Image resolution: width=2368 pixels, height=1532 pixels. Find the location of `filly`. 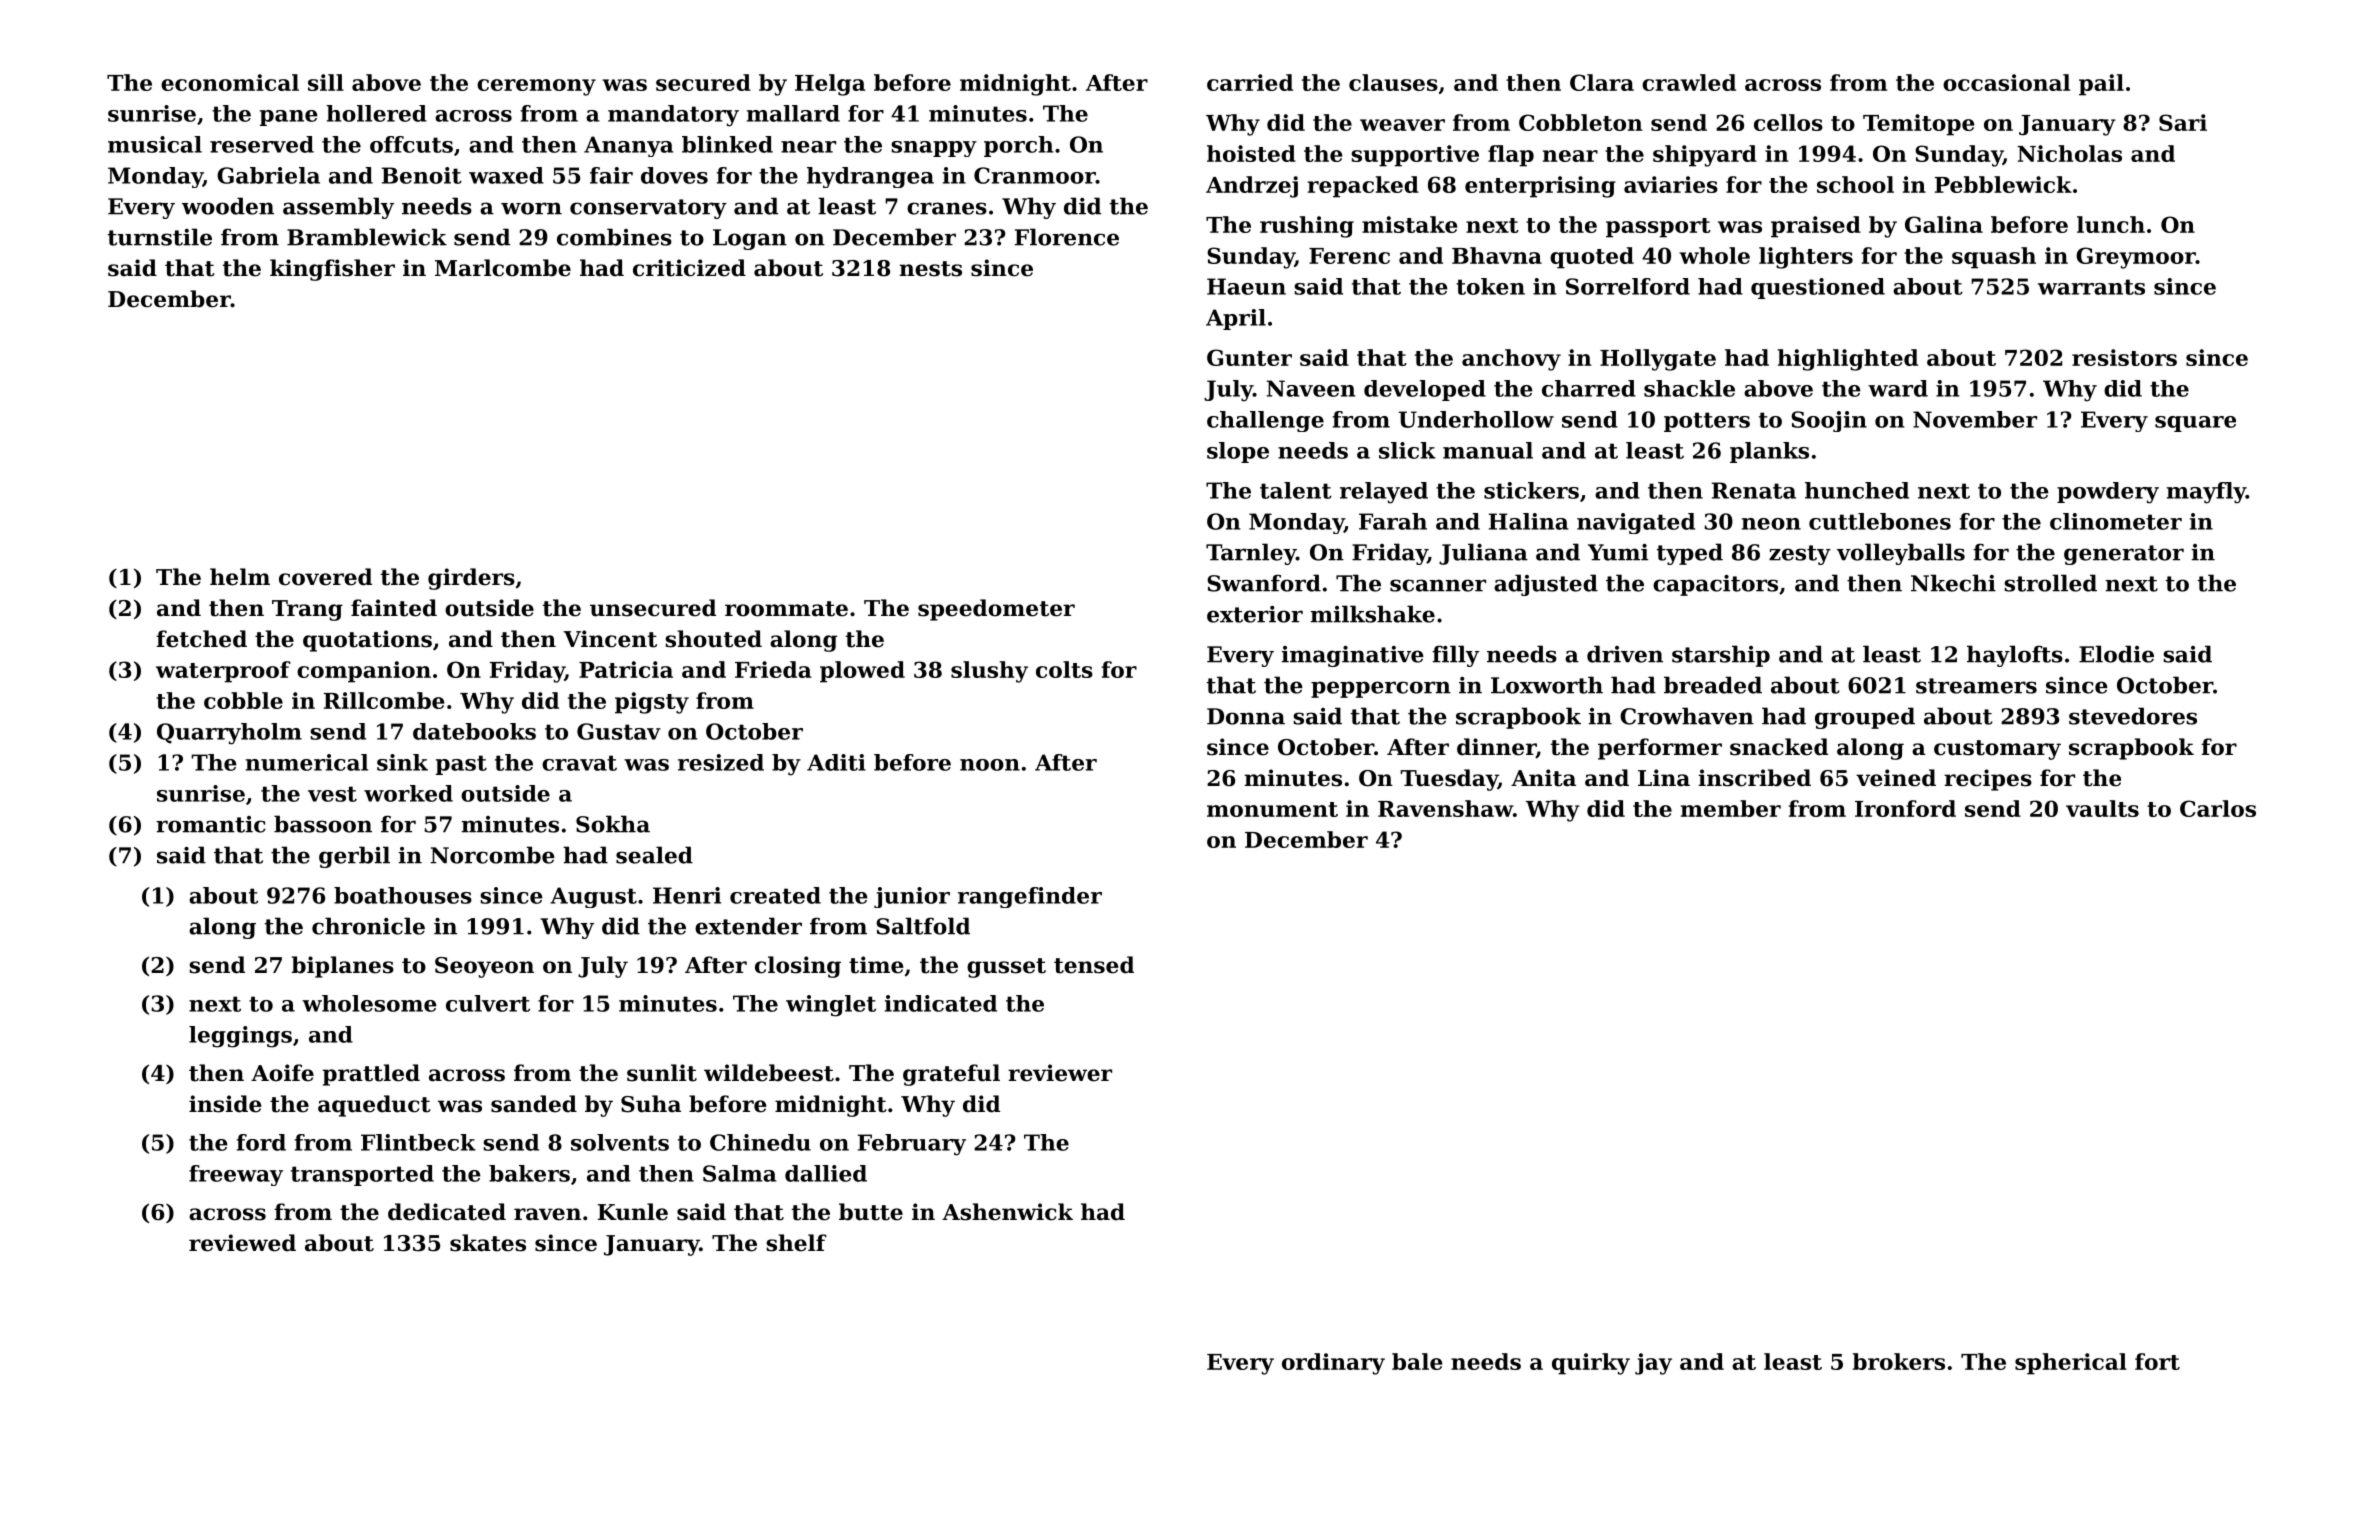

filly is located at coordinates (1455, 656).
